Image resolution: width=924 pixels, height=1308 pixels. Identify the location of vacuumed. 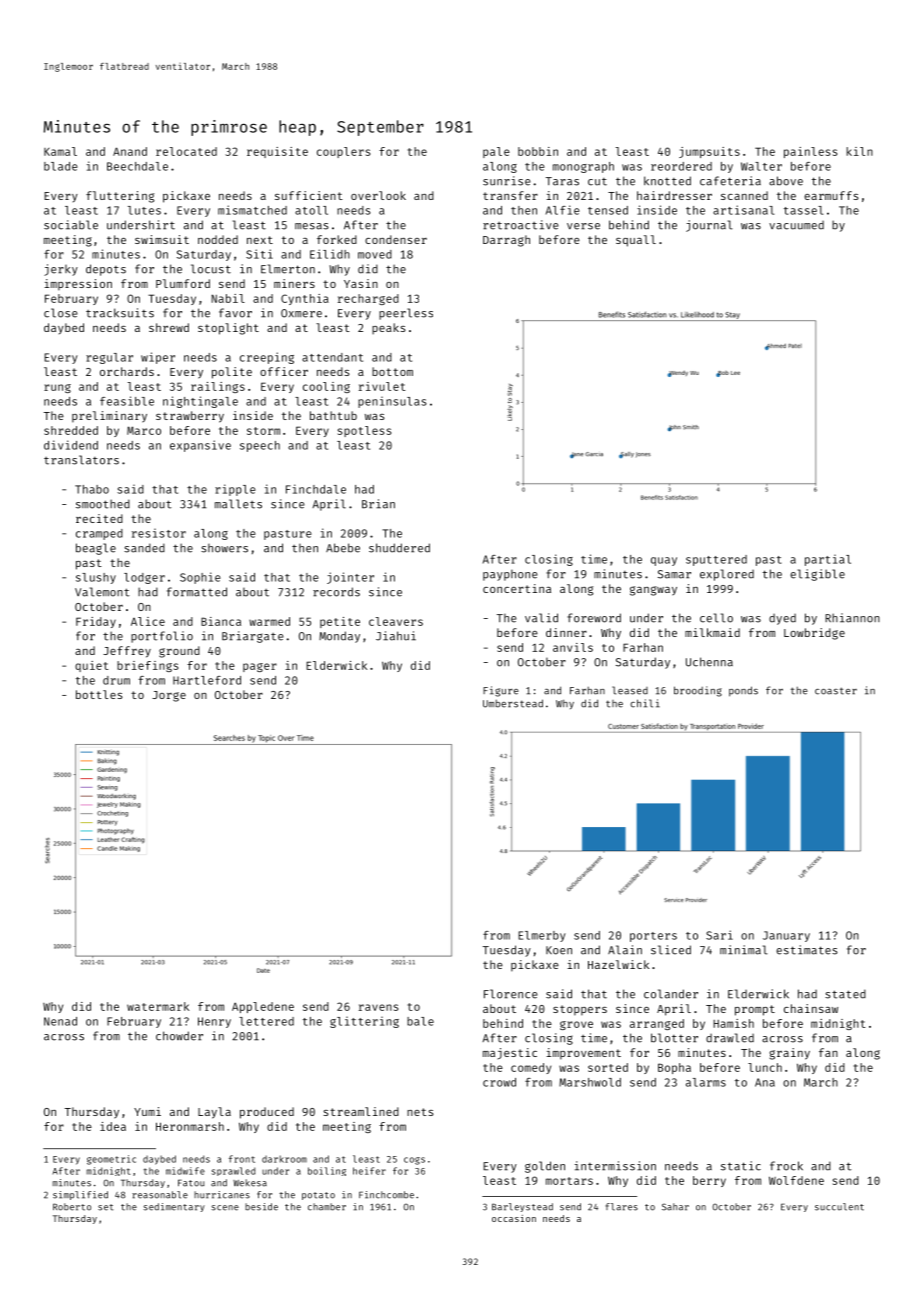
(796, 225).
